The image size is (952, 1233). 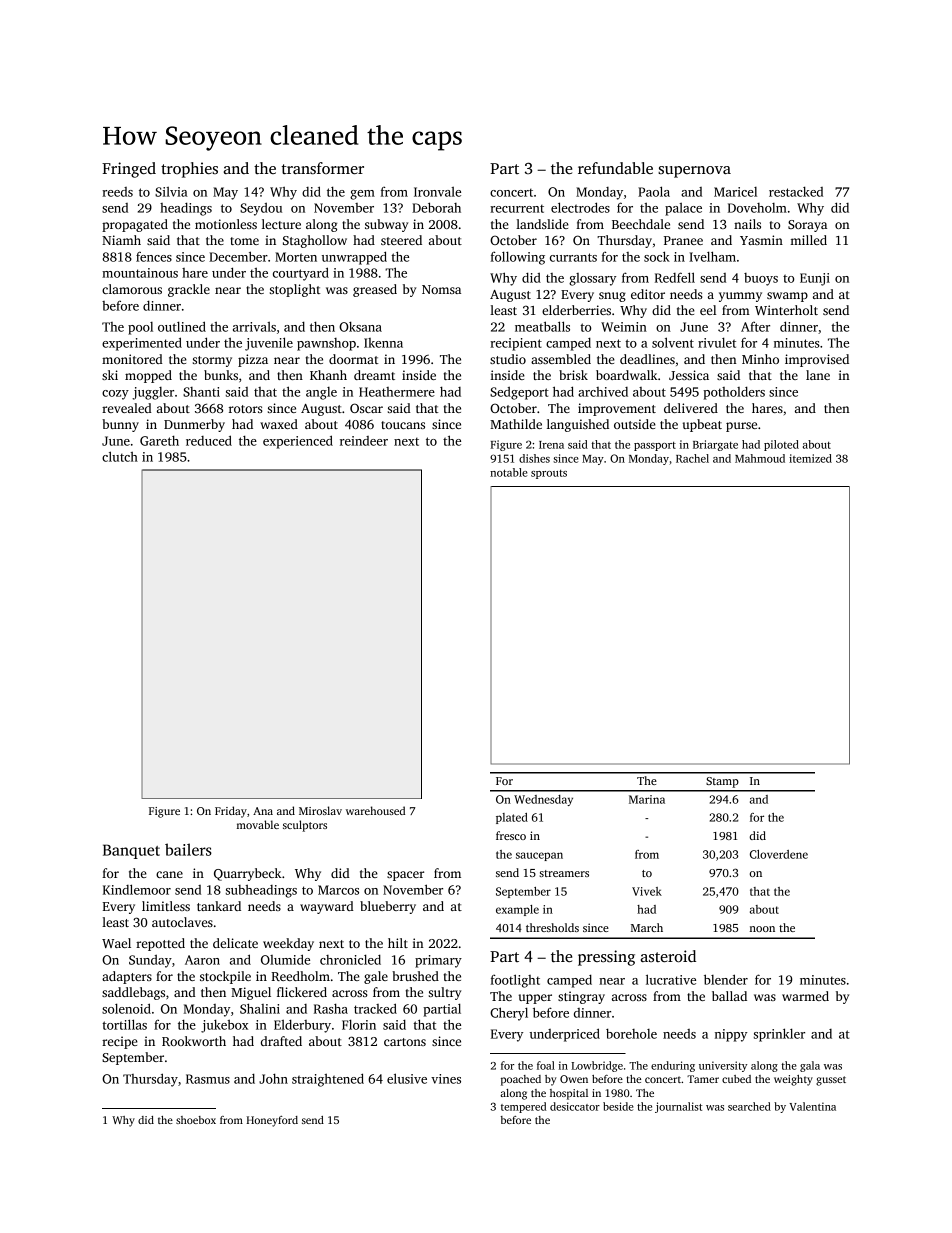 I want to click on trophies, so click(x=189, y=170).
